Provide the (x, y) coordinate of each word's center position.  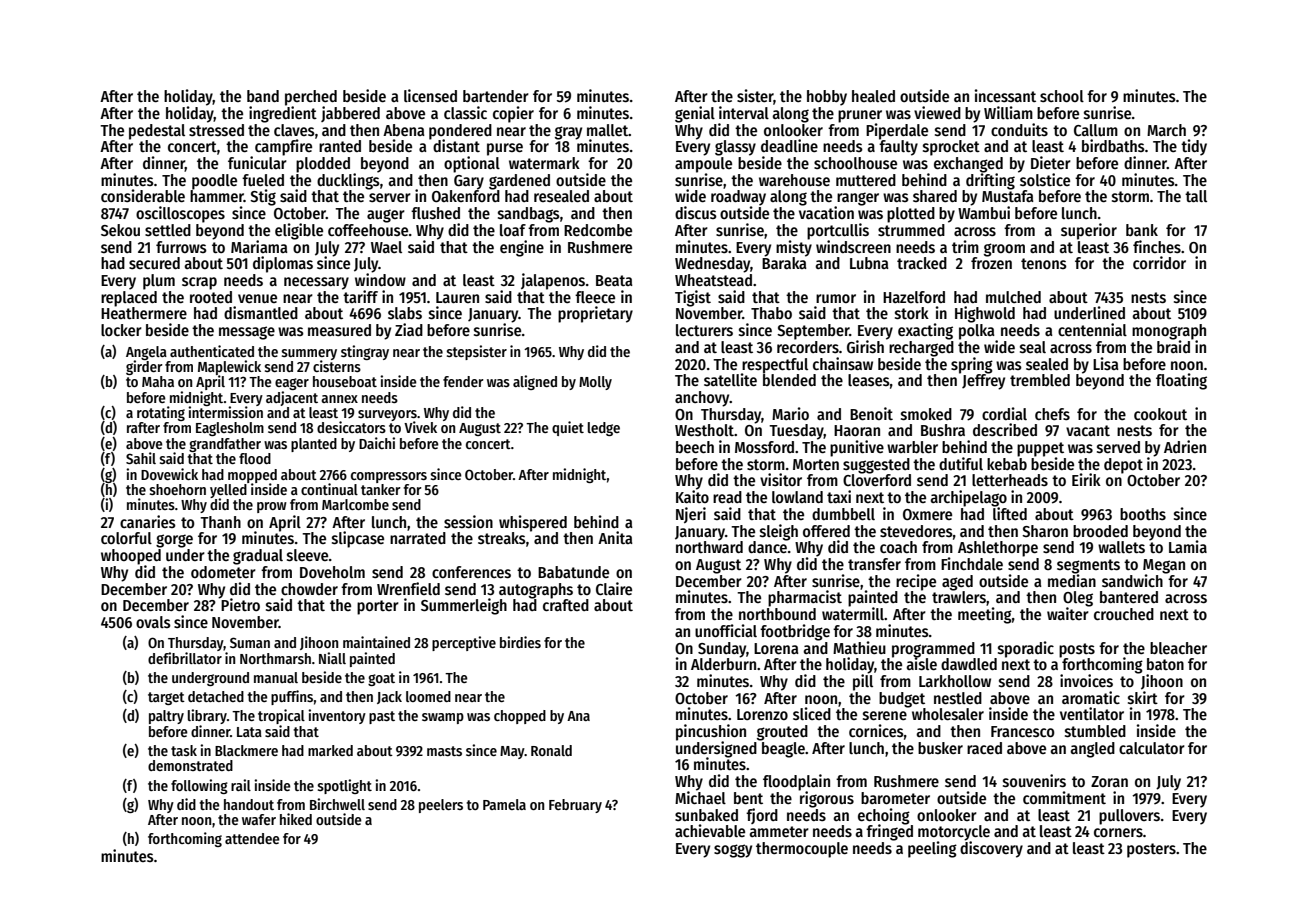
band (263, 96)
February (575, 806)
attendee (252, 838)
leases (869, 380)
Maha (158, 381)
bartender (496, 96)
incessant (1005, 95)
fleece (595, 297)
